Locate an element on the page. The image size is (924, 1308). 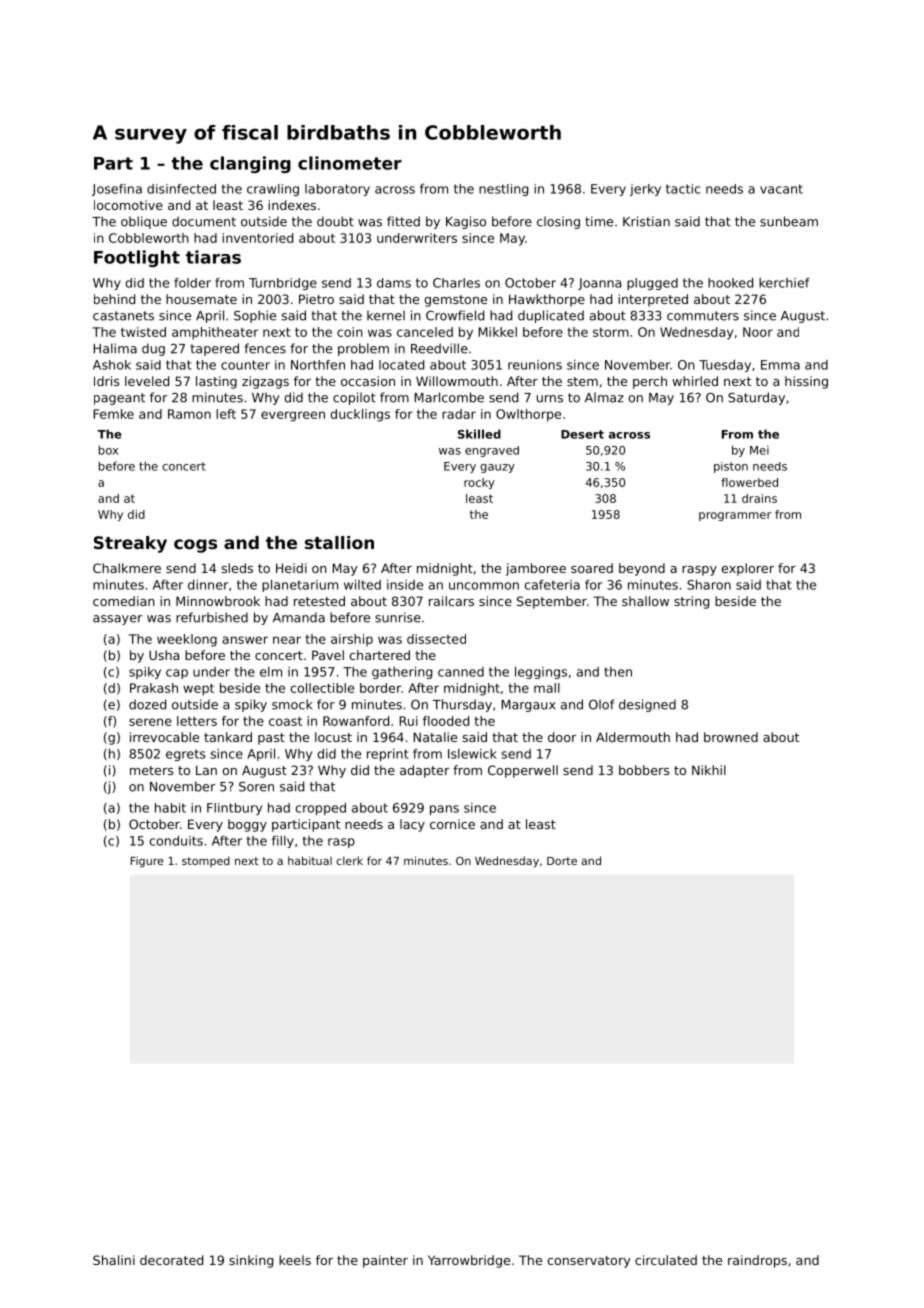
browned is located at coordinates (731, 737).
